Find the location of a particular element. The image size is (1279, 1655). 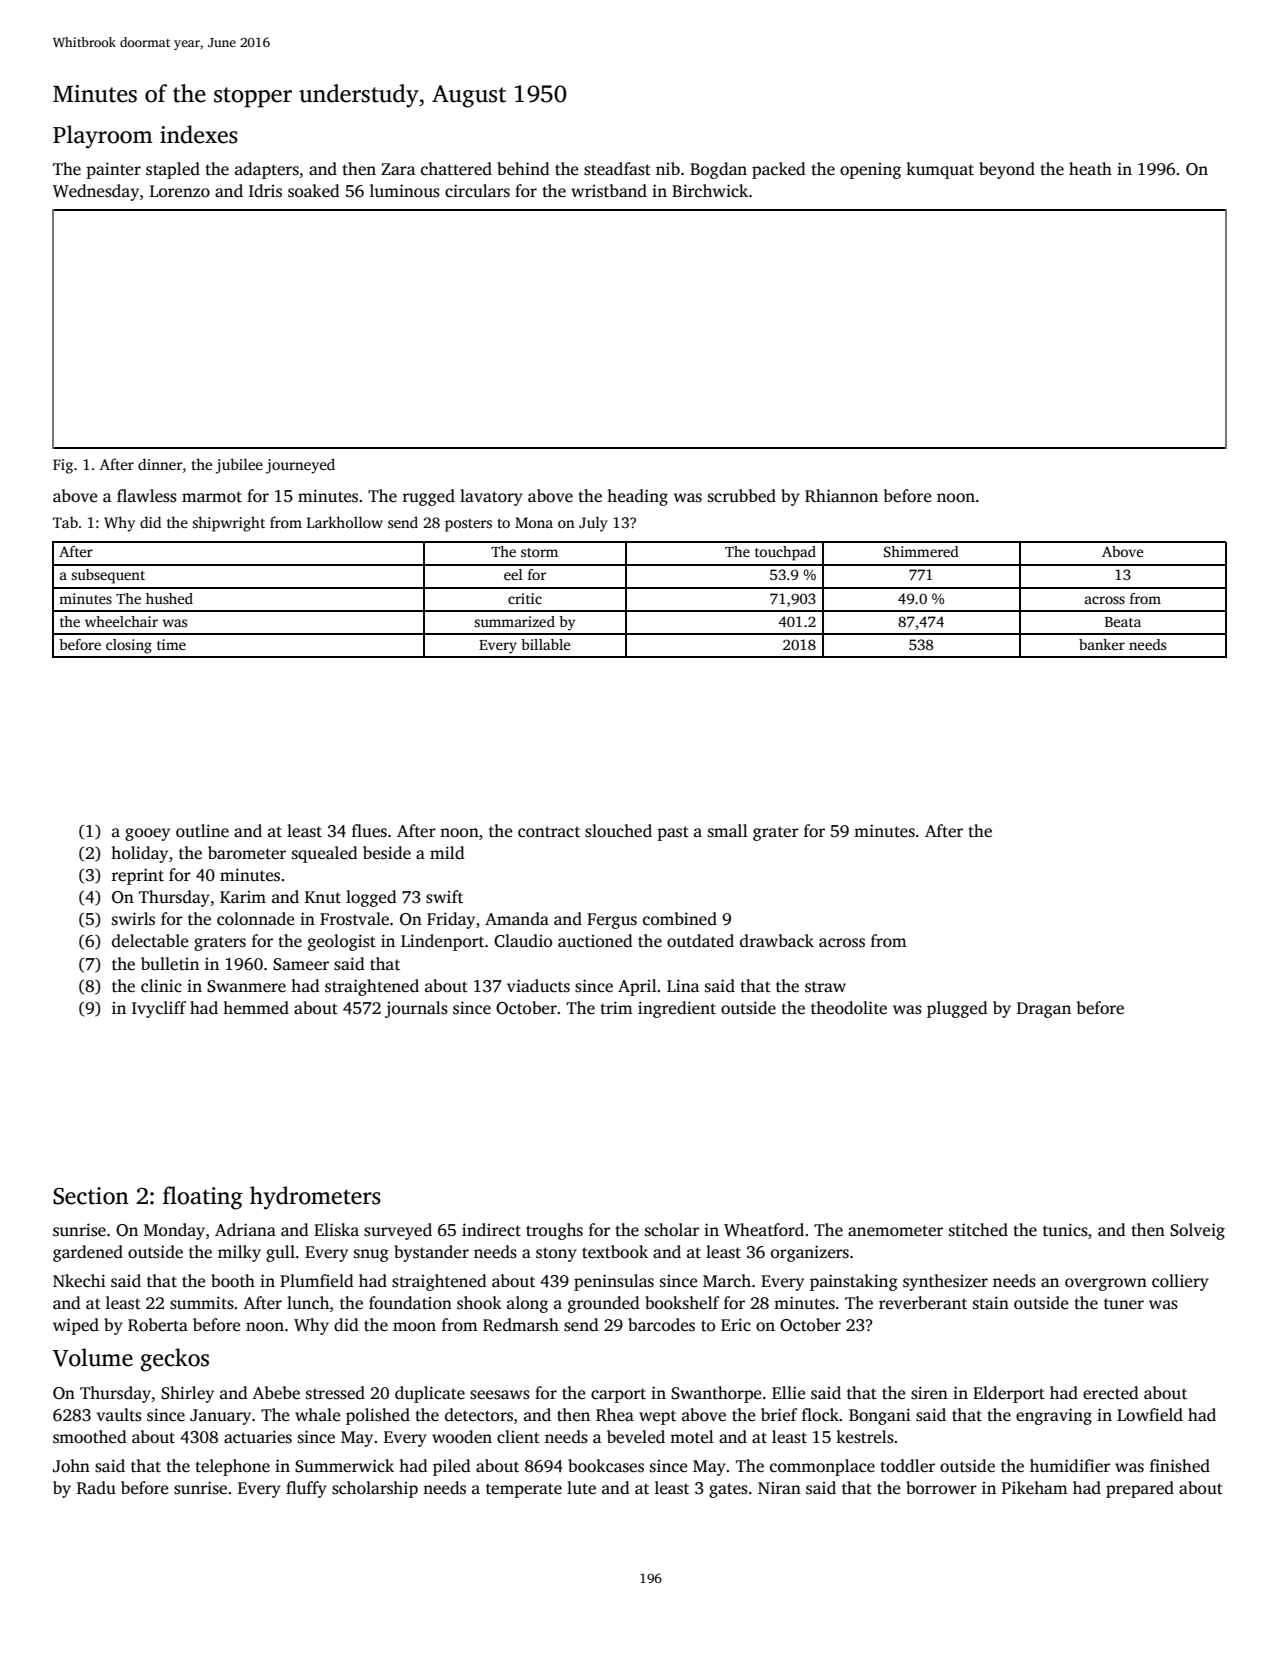

kumquat is located at coordinates (940, 170).
